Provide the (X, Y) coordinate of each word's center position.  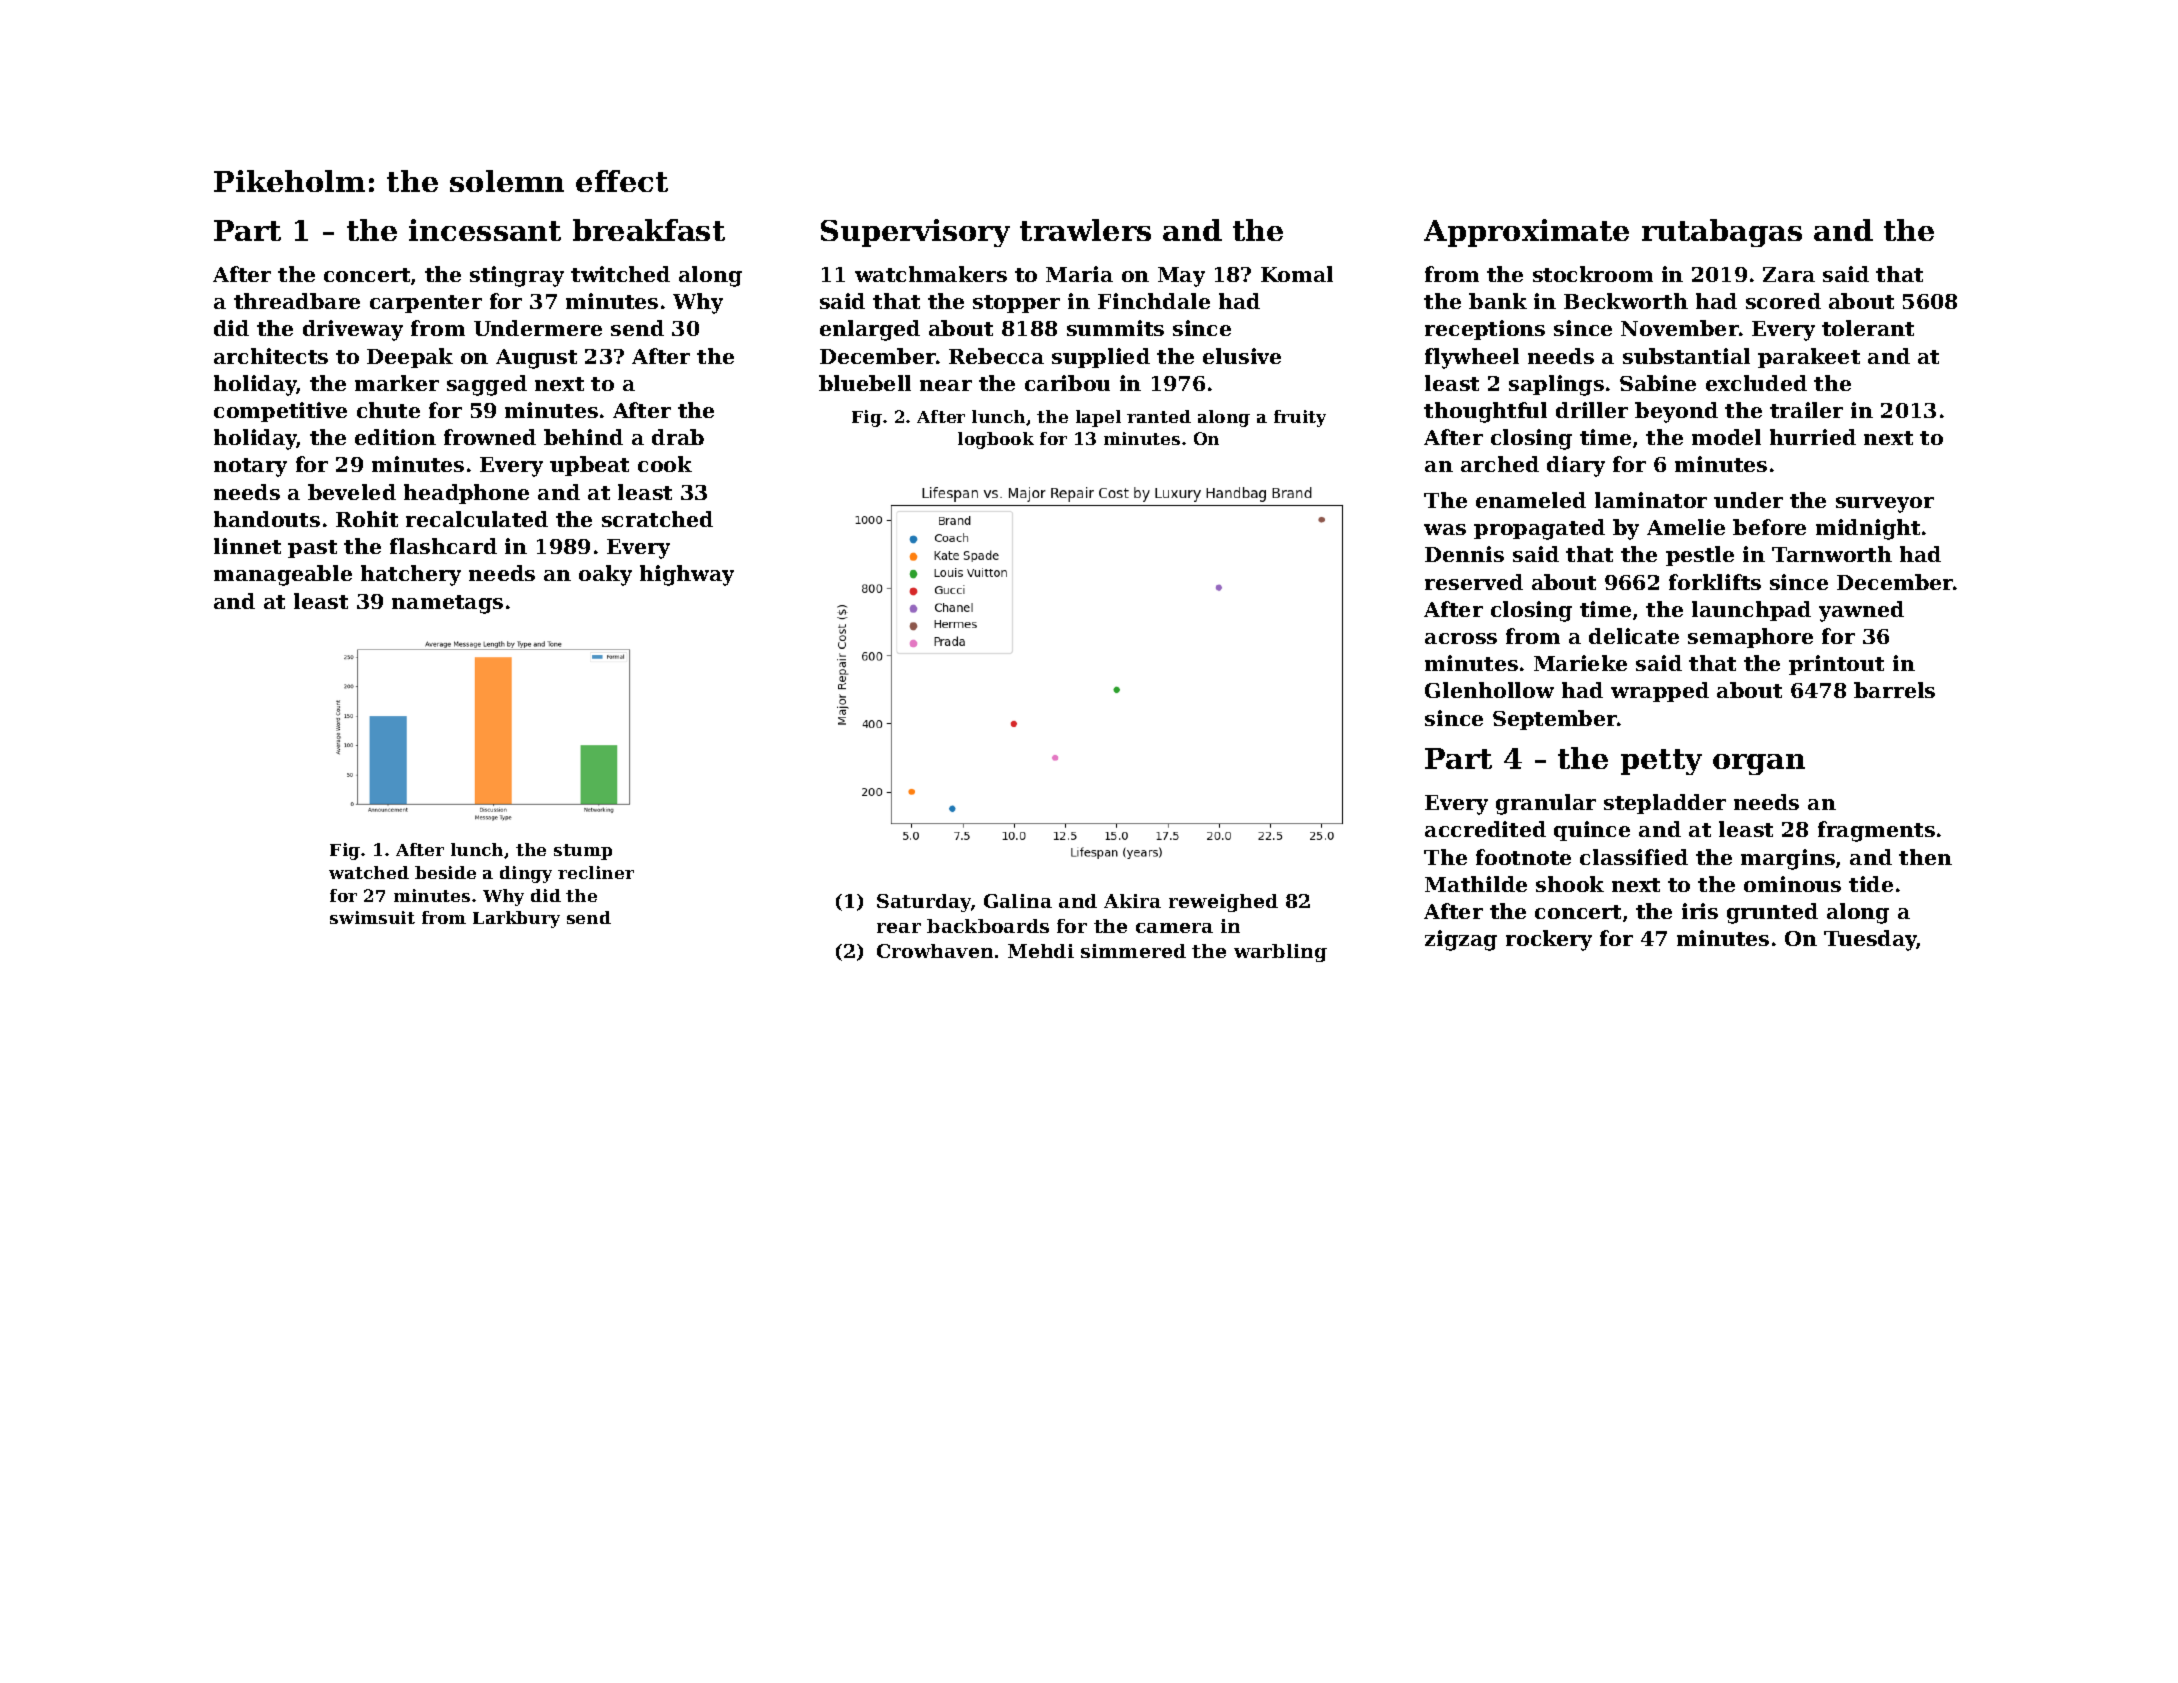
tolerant (1868, 328)
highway (687, 575)
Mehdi (1041, 951)
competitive (280, 412)
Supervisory (915, 233)
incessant (485, 230)
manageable (283, 575)
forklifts (1715, 582)
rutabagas (1722, 233)
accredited (1485, 829)
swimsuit (372, 917)
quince (1592, 831)
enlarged (870, 330)
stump (583, 852)
